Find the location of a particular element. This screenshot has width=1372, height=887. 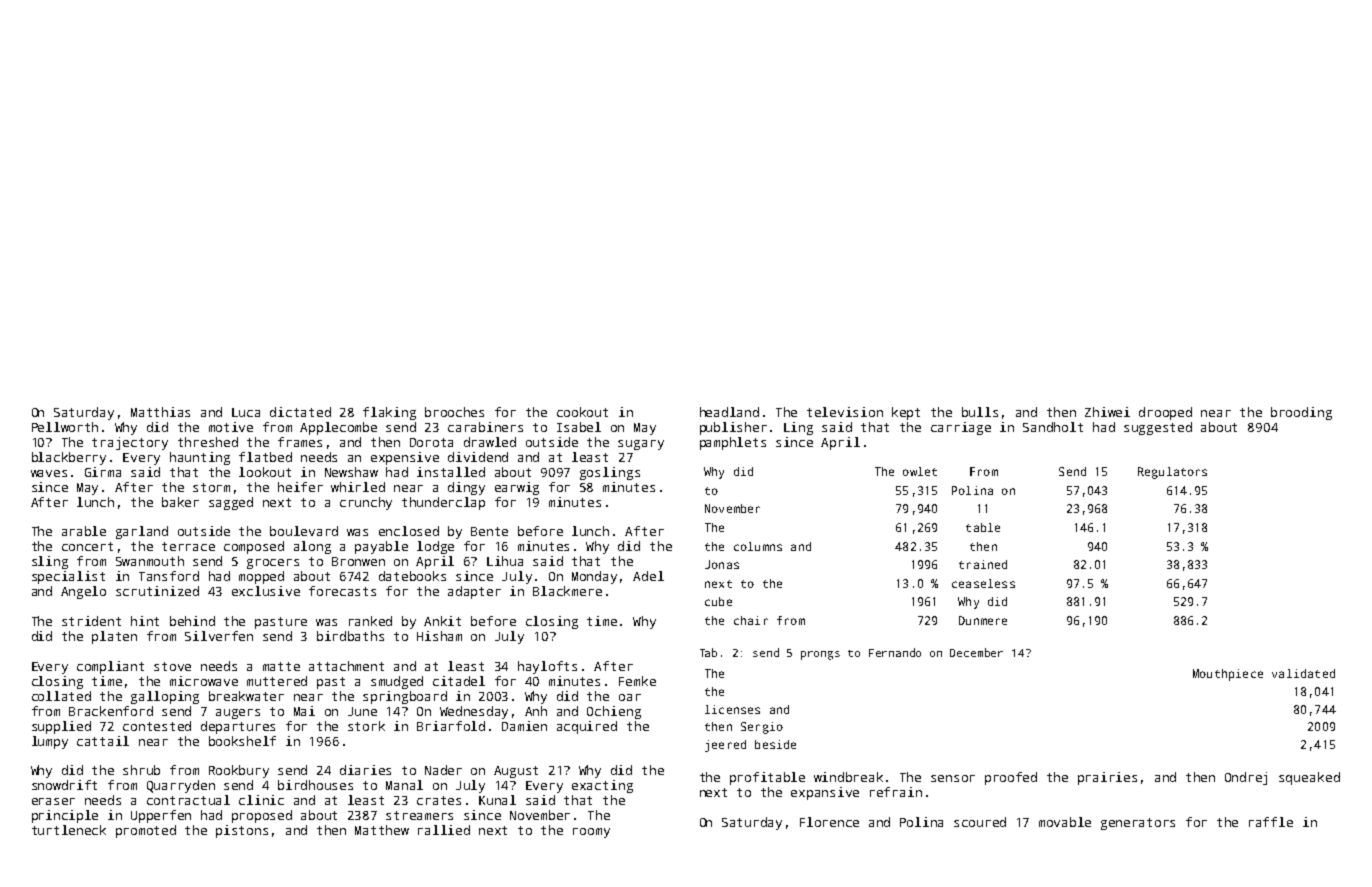

headland is located at coordinates (729, 412).
